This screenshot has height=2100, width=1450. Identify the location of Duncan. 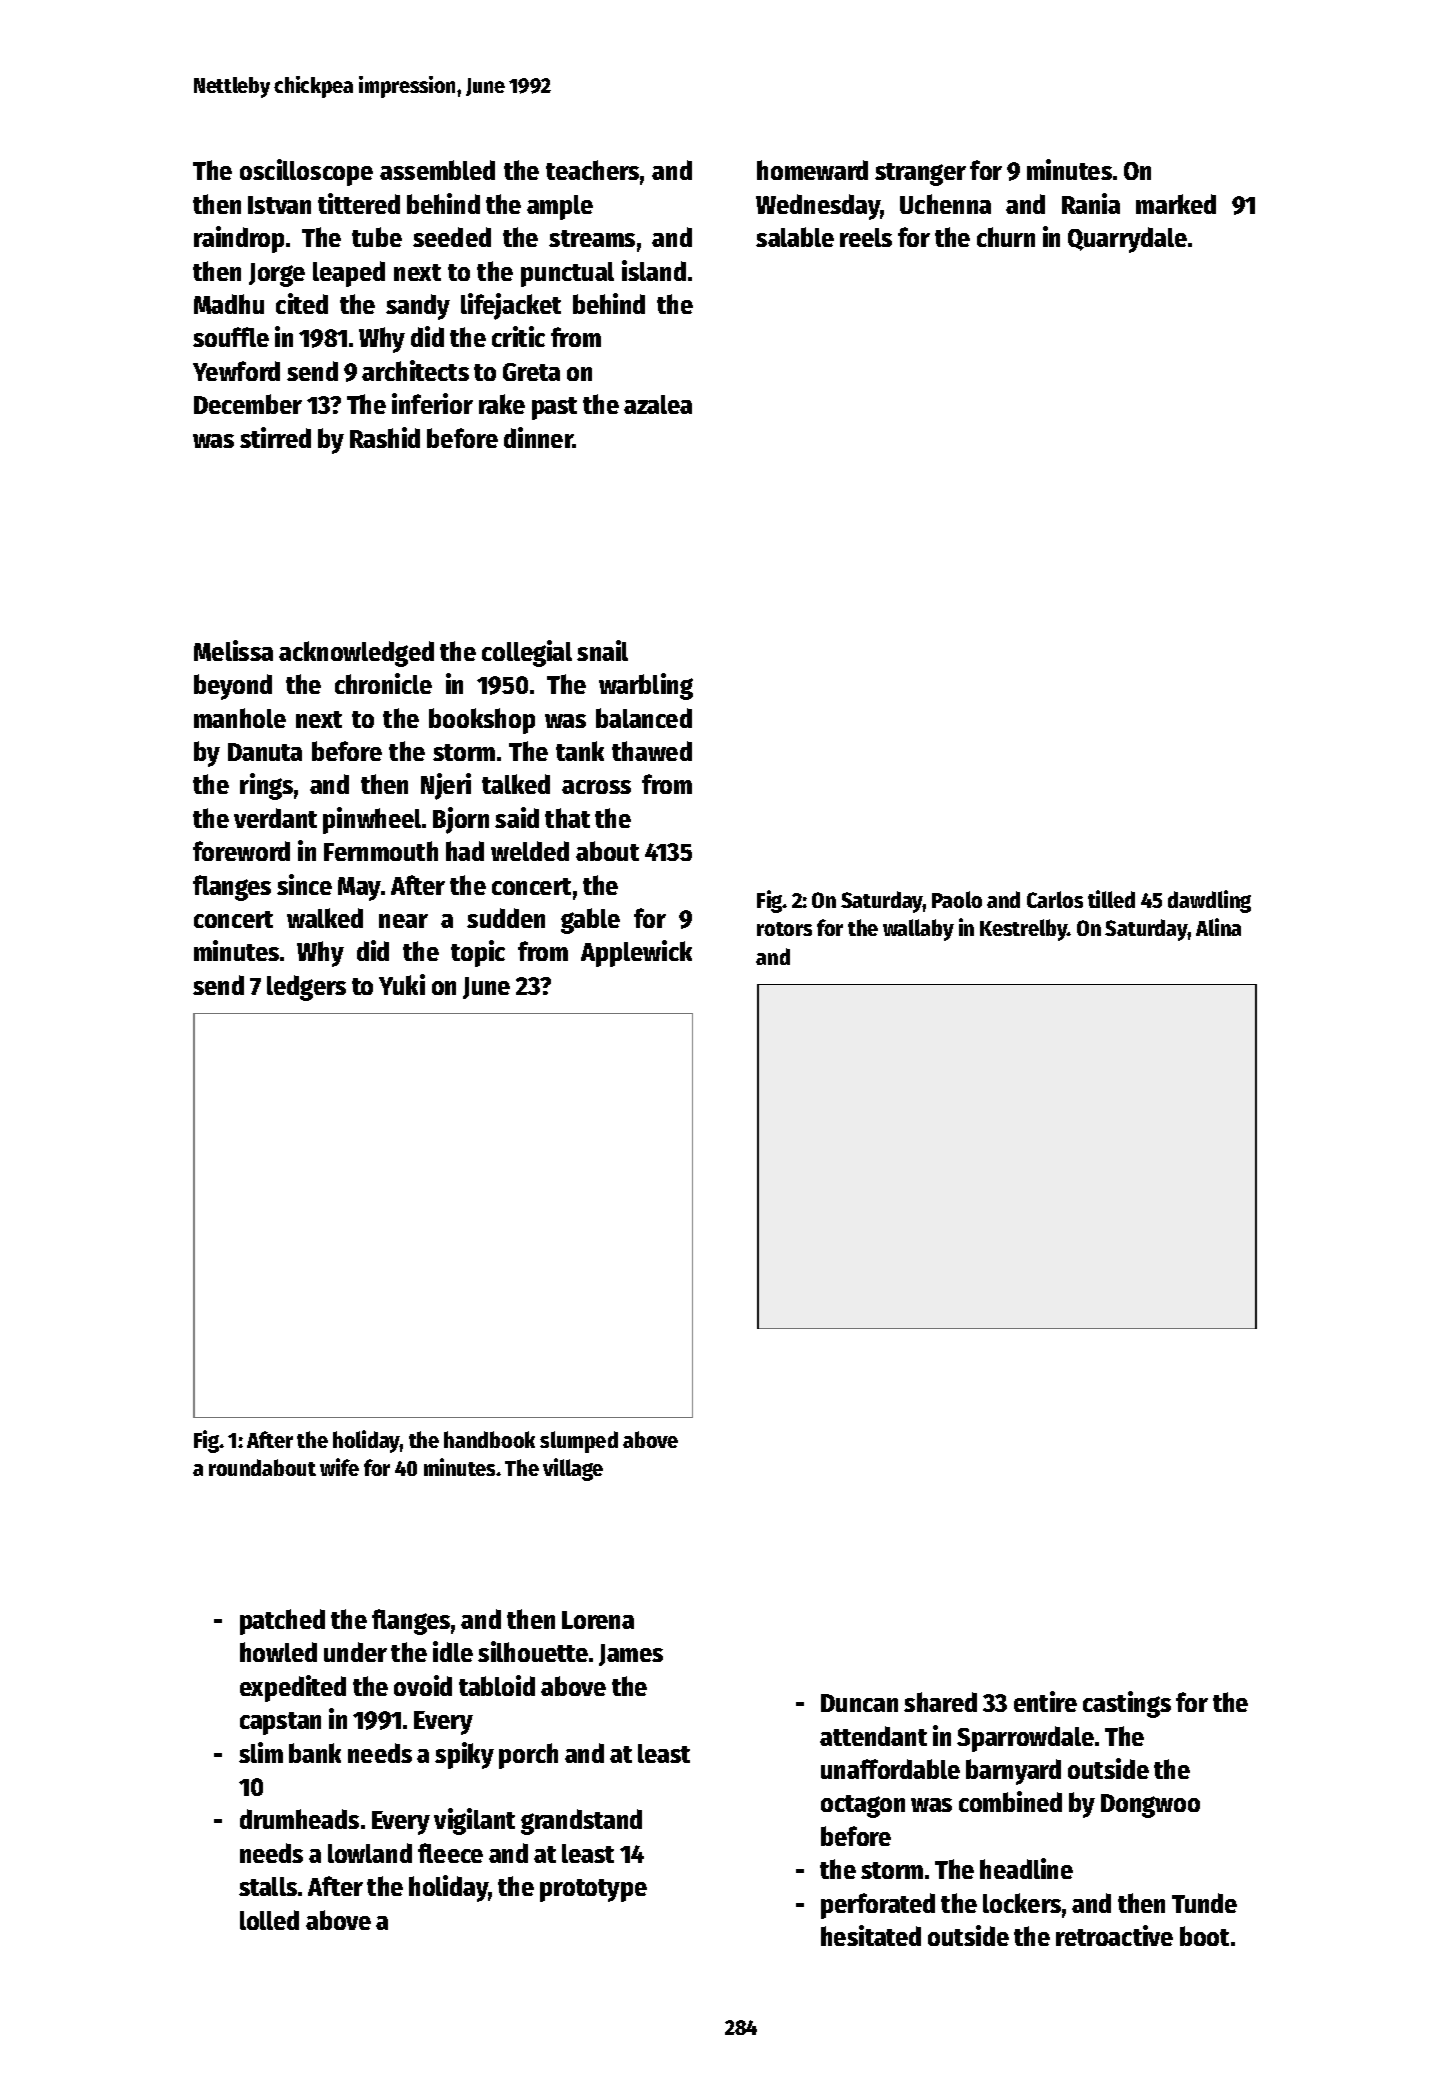
(859, 1703).
